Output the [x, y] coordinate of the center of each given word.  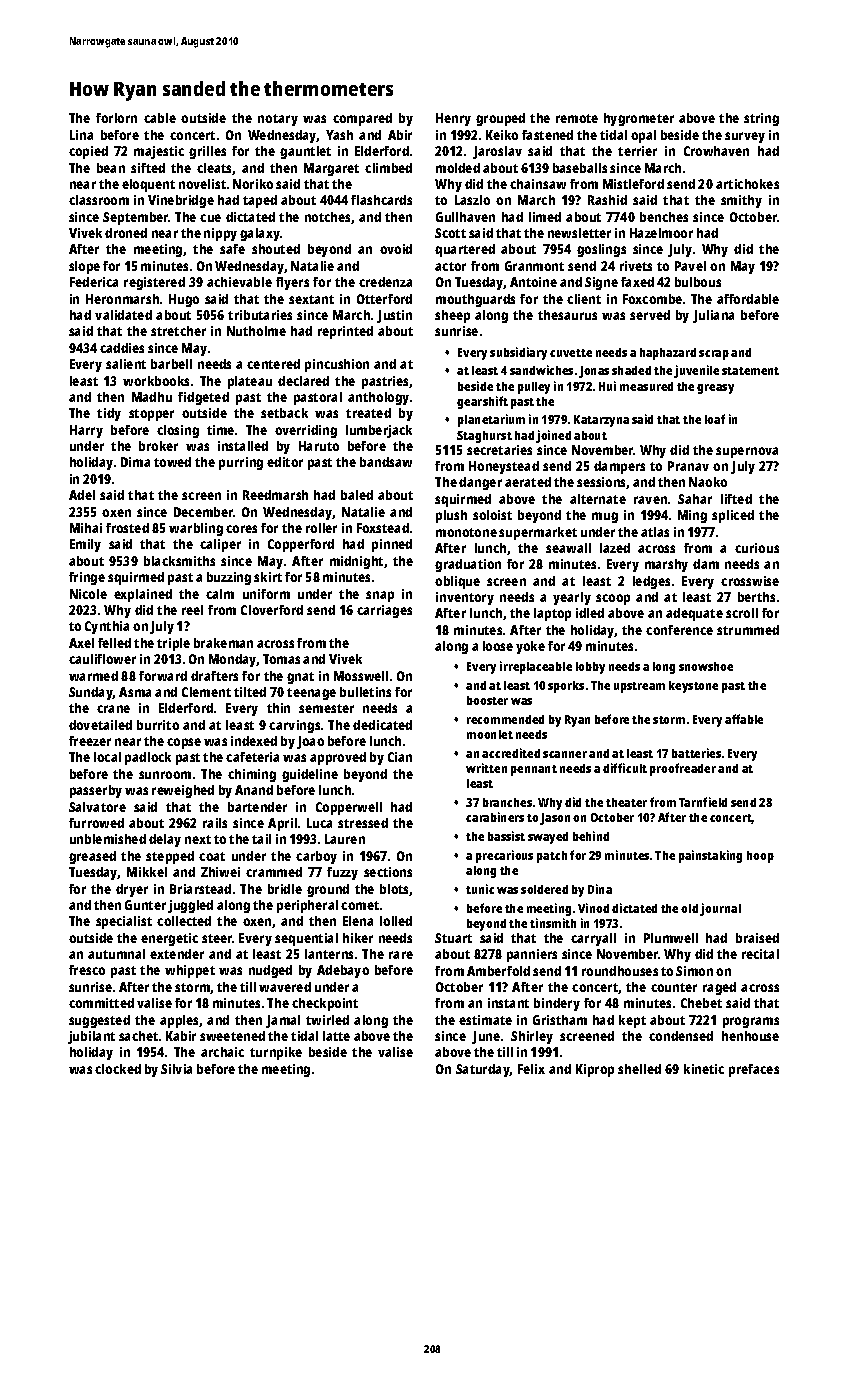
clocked [118, 1069]
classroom [99, 200]
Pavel [690, 266]
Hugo [184, 300]
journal [720, 909]
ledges [651, 582]
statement [750, 371]
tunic [480, 889]
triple [173, 644]
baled [357, 495]
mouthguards [475, 300]
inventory [465, 598]
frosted [127, 528]
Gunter [145, 905]
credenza [385, 282]
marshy [666, 565]
